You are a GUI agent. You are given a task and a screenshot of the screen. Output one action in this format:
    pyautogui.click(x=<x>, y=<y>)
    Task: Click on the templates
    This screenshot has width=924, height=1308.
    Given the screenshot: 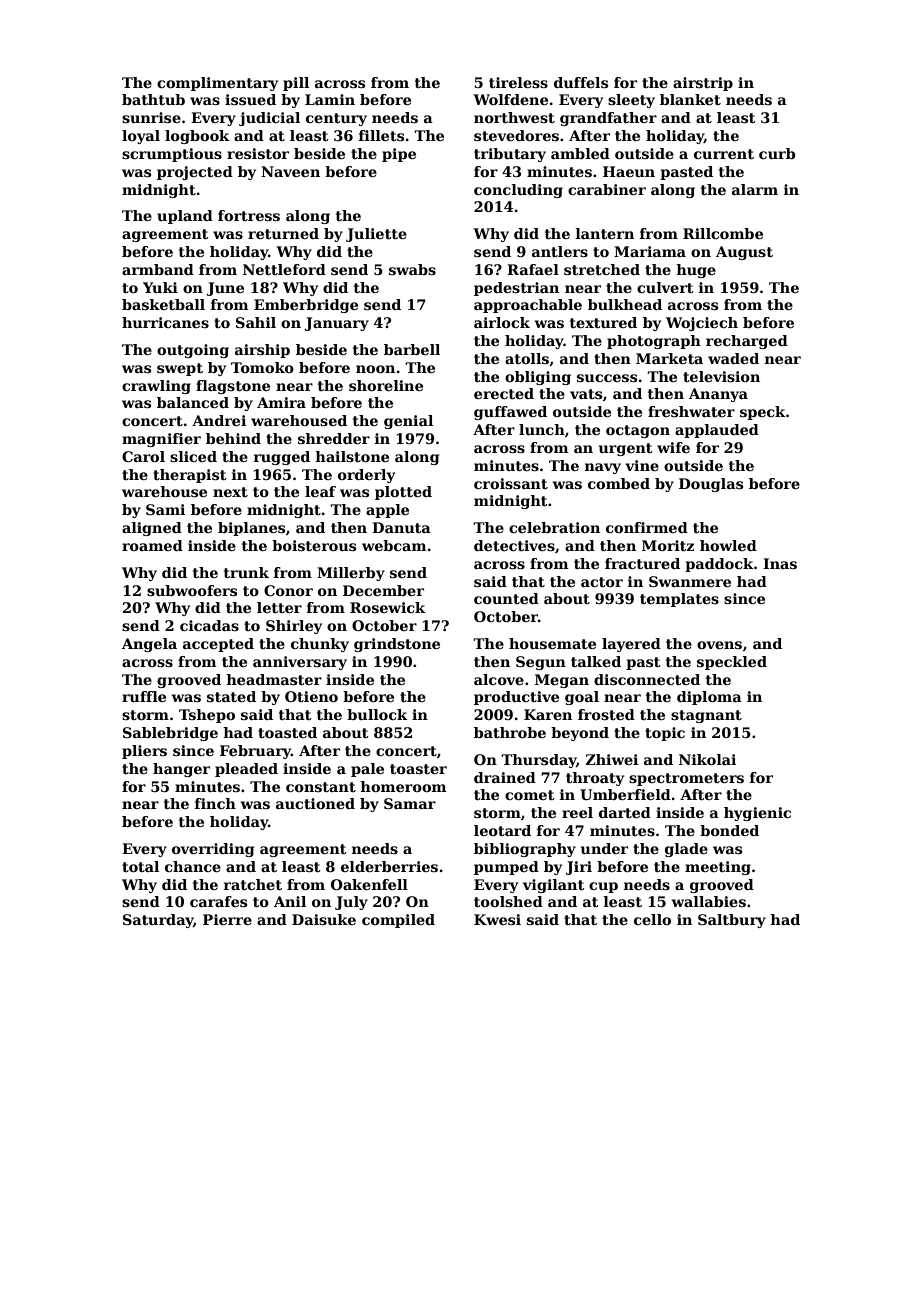 What is the action you would take?
    pyautogui.click(x=679, y=600)
